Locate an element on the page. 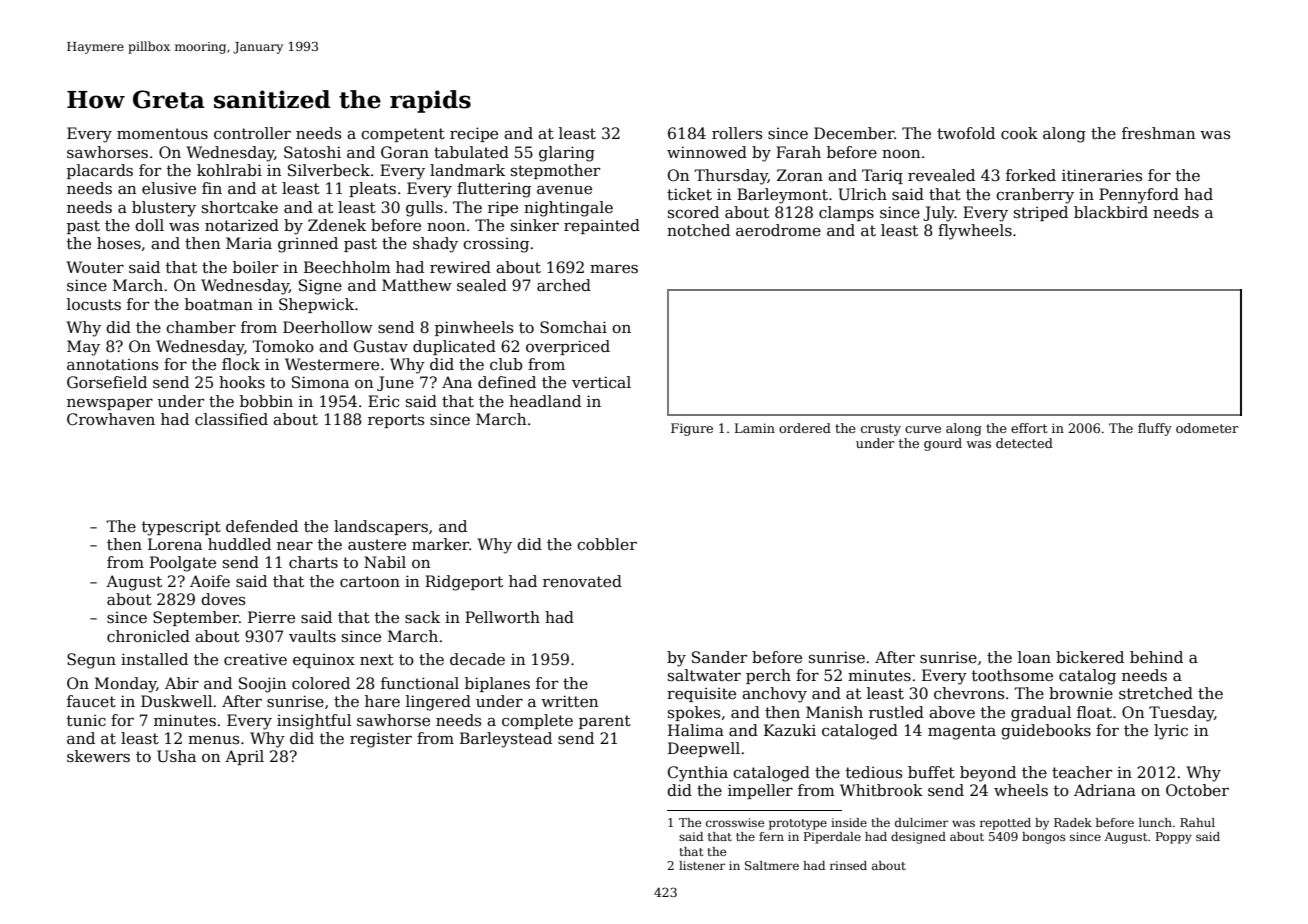 The image size is (1308, 924). listener is located at coordinates (702, 865).
